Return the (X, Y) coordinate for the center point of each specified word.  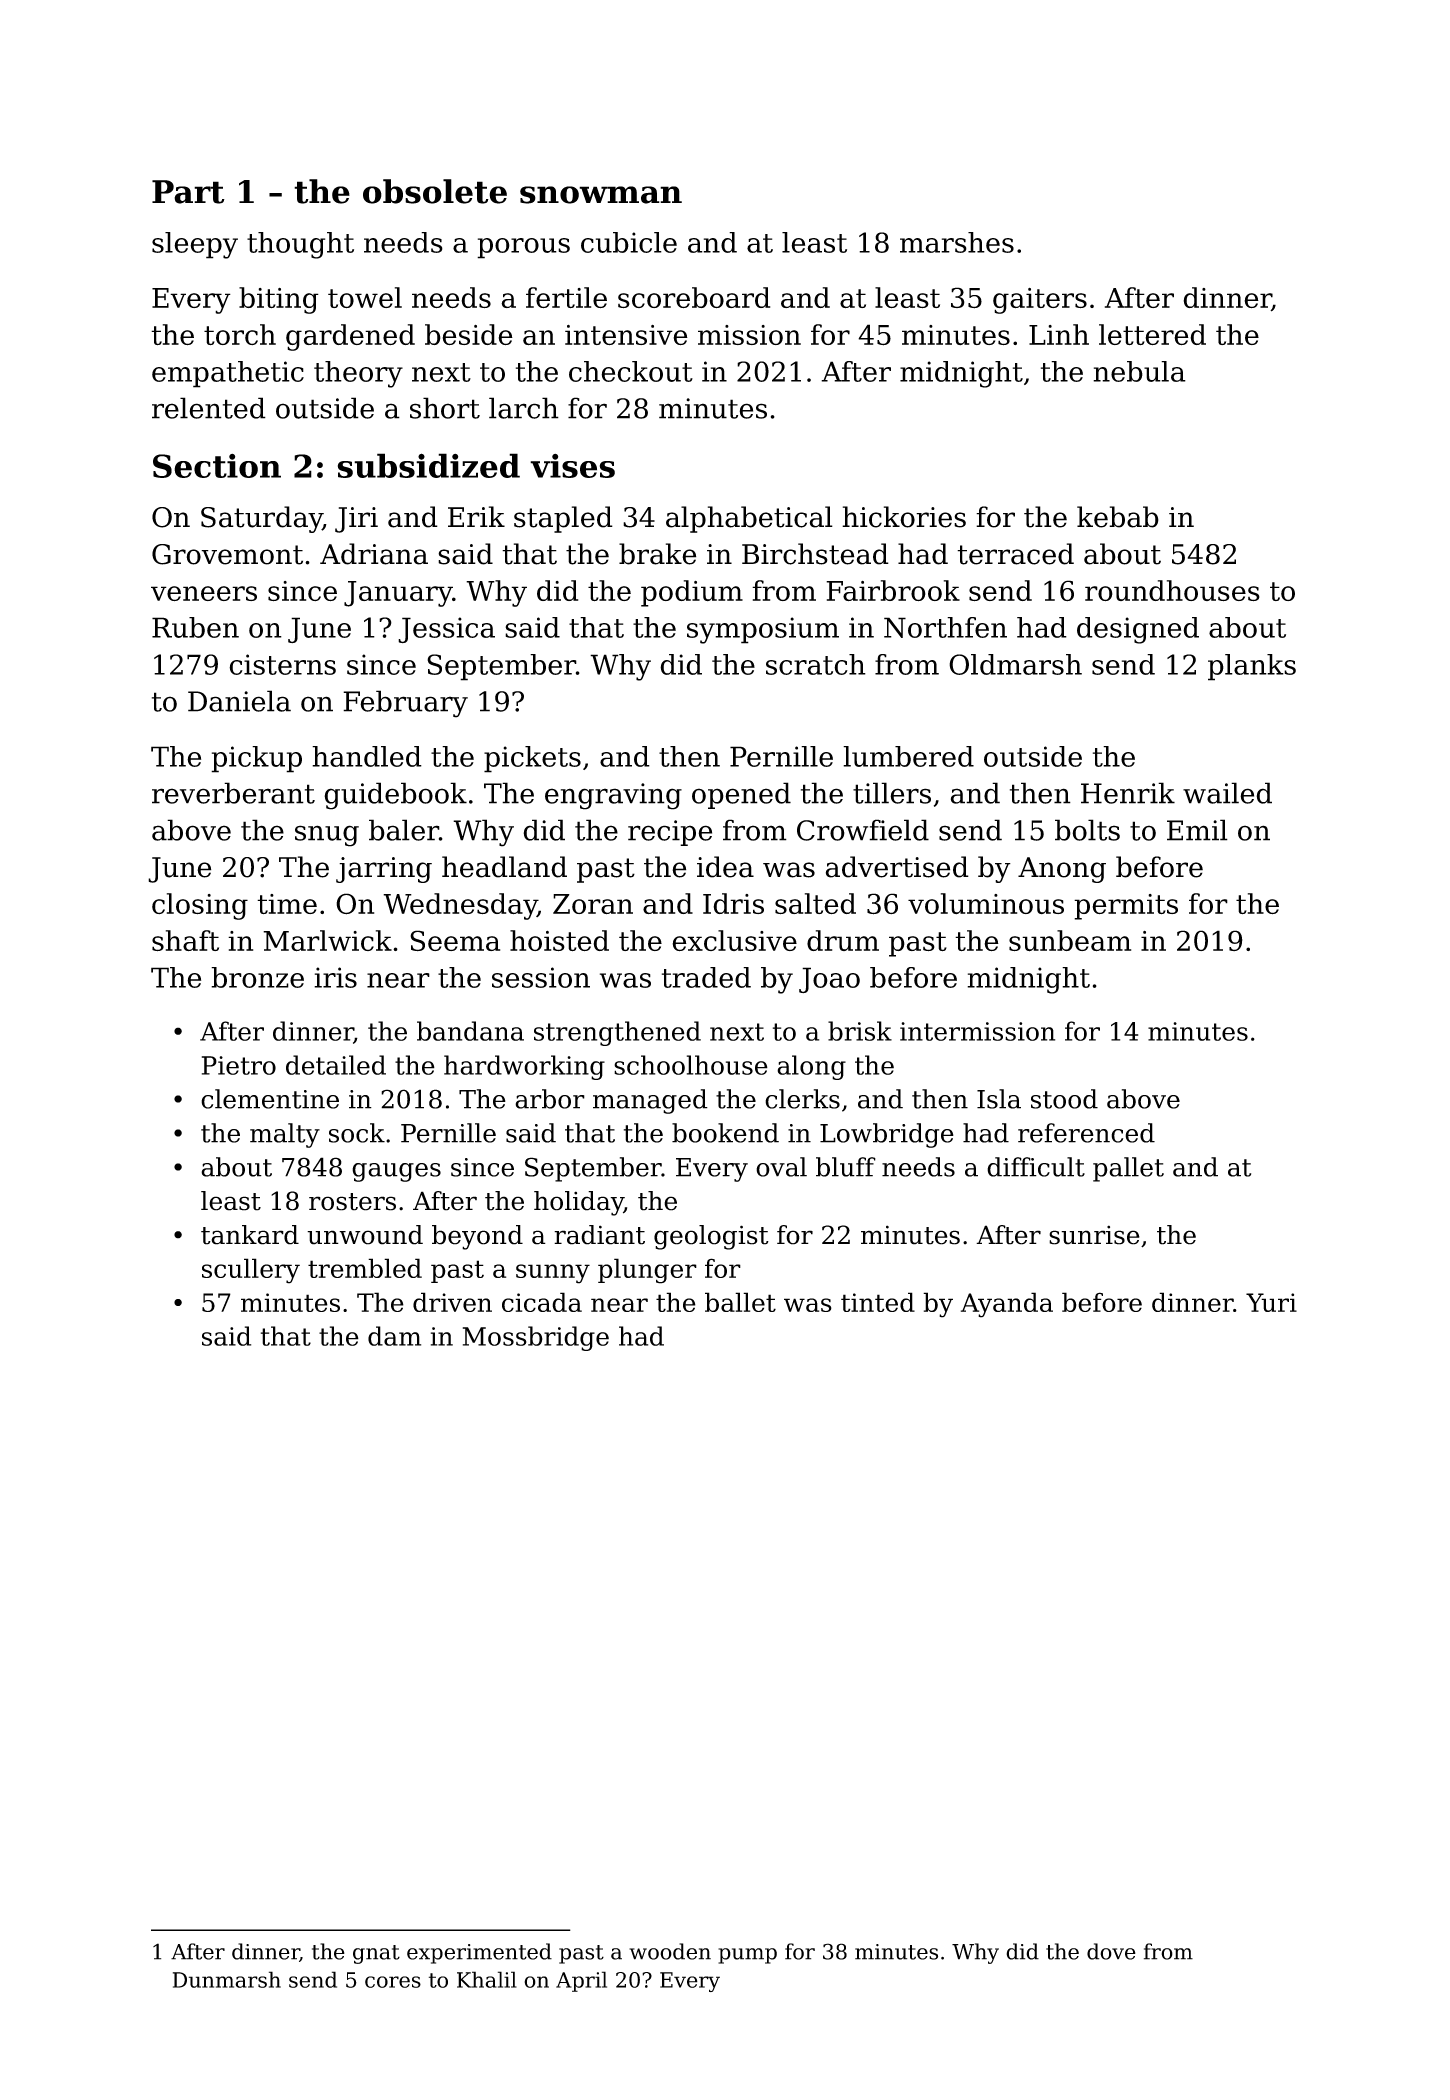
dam (394, 1336)
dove (1111, 1951)
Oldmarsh (1015, 664)
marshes (957, 242)
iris (335, 977)
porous (523, 248)
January (398, 594)
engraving (613, 796)
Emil (1197, 830)
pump (747, 1956)
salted (815, 903)
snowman (601, 195)
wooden (670, 1951)
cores (393, 1982)
